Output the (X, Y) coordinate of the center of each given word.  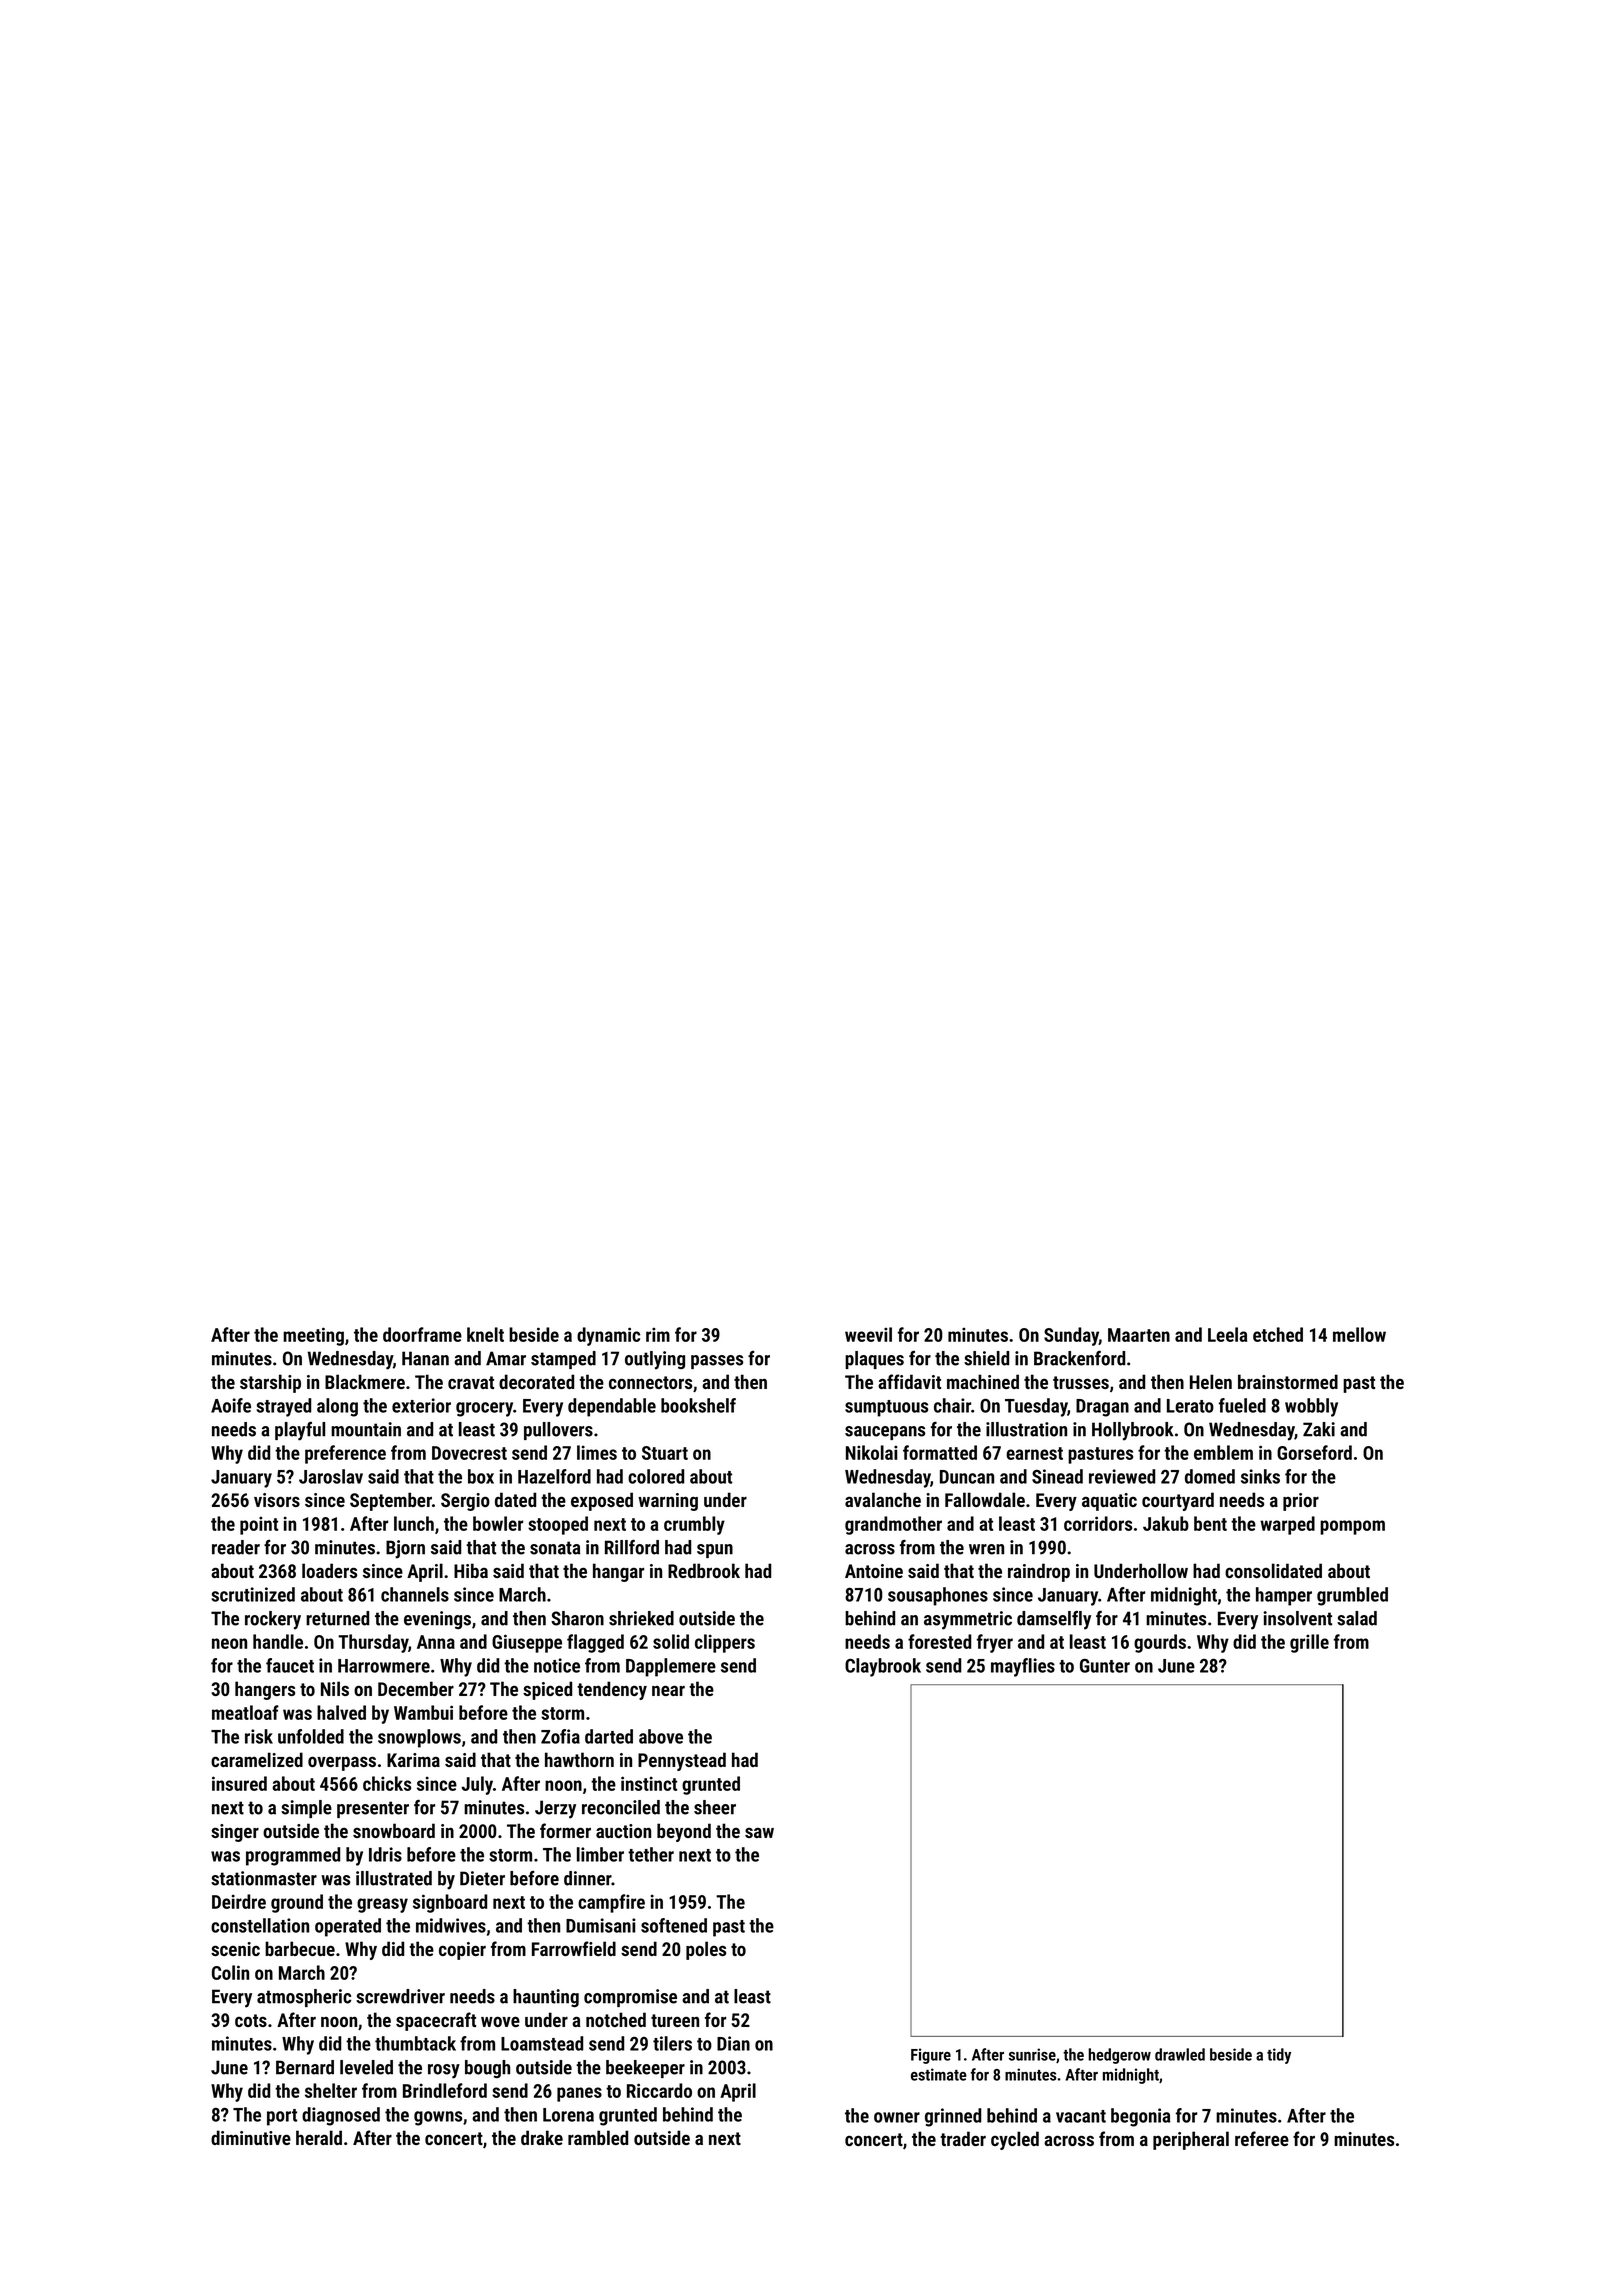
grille (1309, 1643)
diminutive (251, 2137)
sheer (715, 1807)
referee (1262, 2138)
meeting (313, 1336)
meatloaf (245, 1712)
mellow (1359, 1334)
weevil (868, 1334)
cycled (1015, 2140)
